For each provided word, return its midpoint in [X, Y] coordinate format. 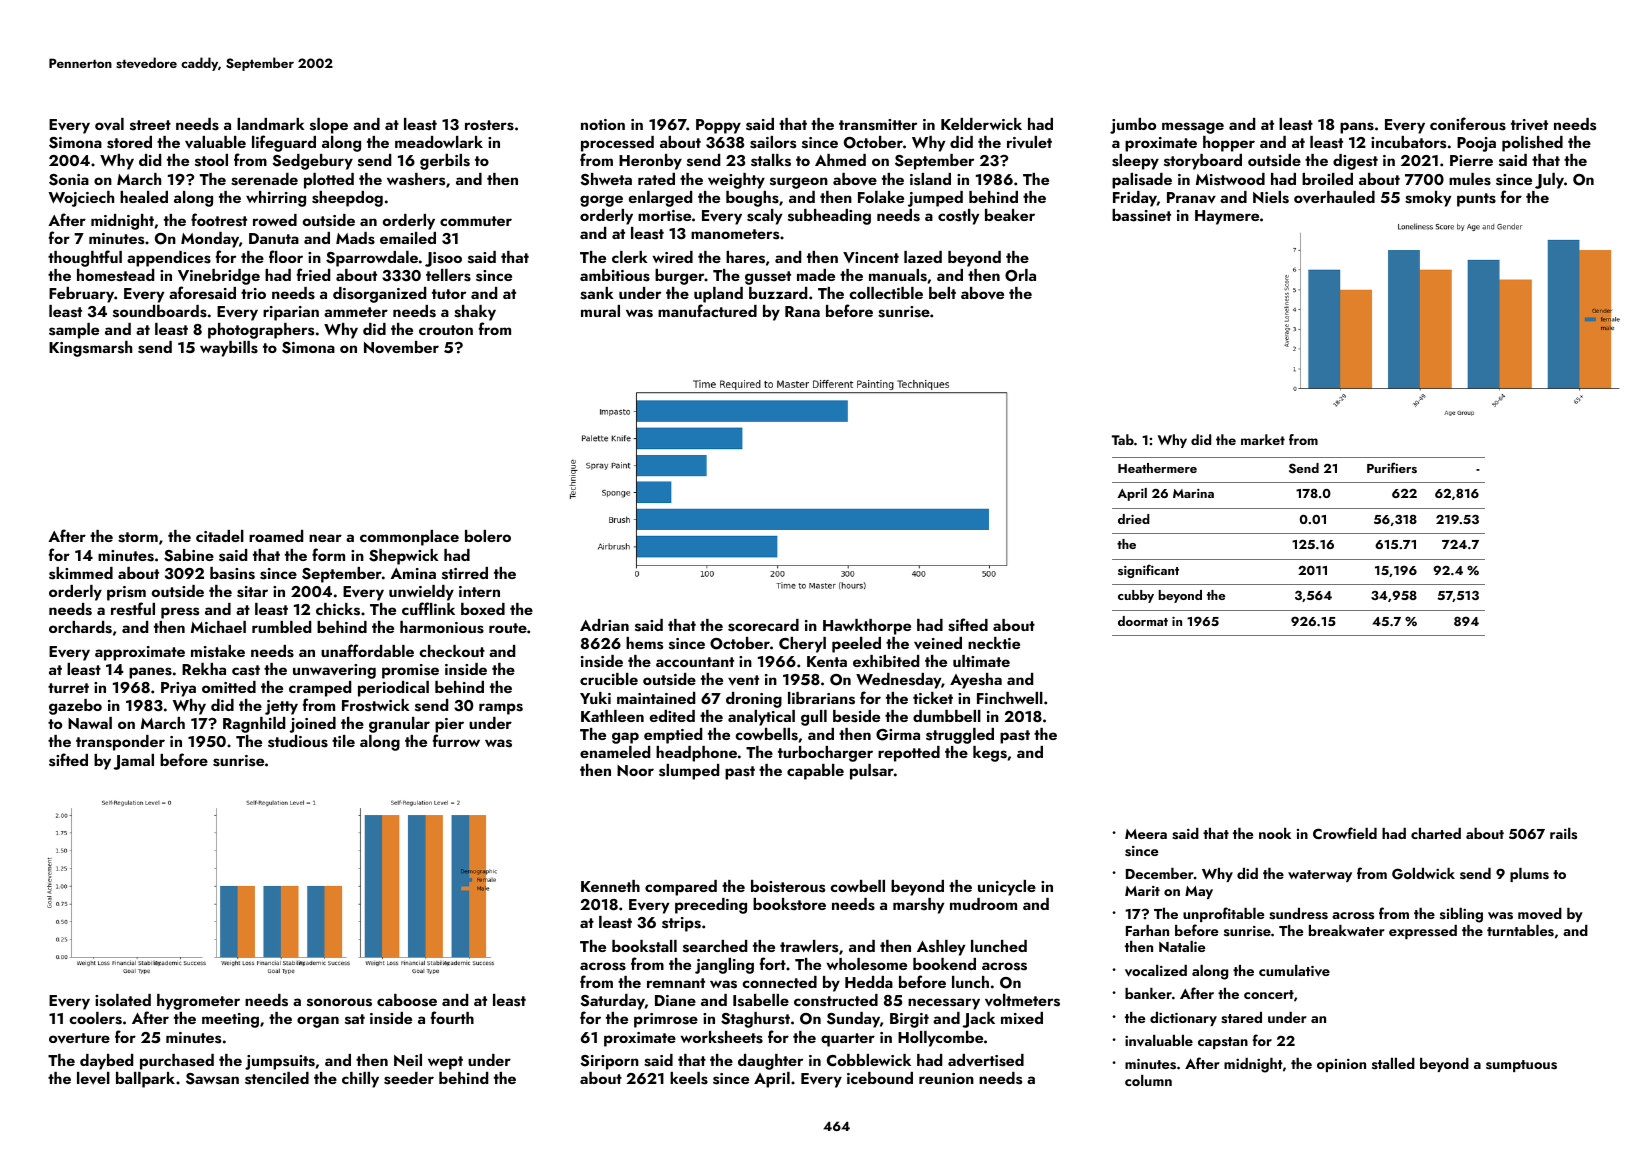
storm [138, 537]
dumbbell [947, 716]
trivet [1529, 125]
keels [689, 1078]
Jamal [133, 762]
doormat [1143, 621]
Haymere [1227, 217]
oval [109, 124]
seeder [409, 1078]
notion [603, 124]
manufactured [707, 310]
